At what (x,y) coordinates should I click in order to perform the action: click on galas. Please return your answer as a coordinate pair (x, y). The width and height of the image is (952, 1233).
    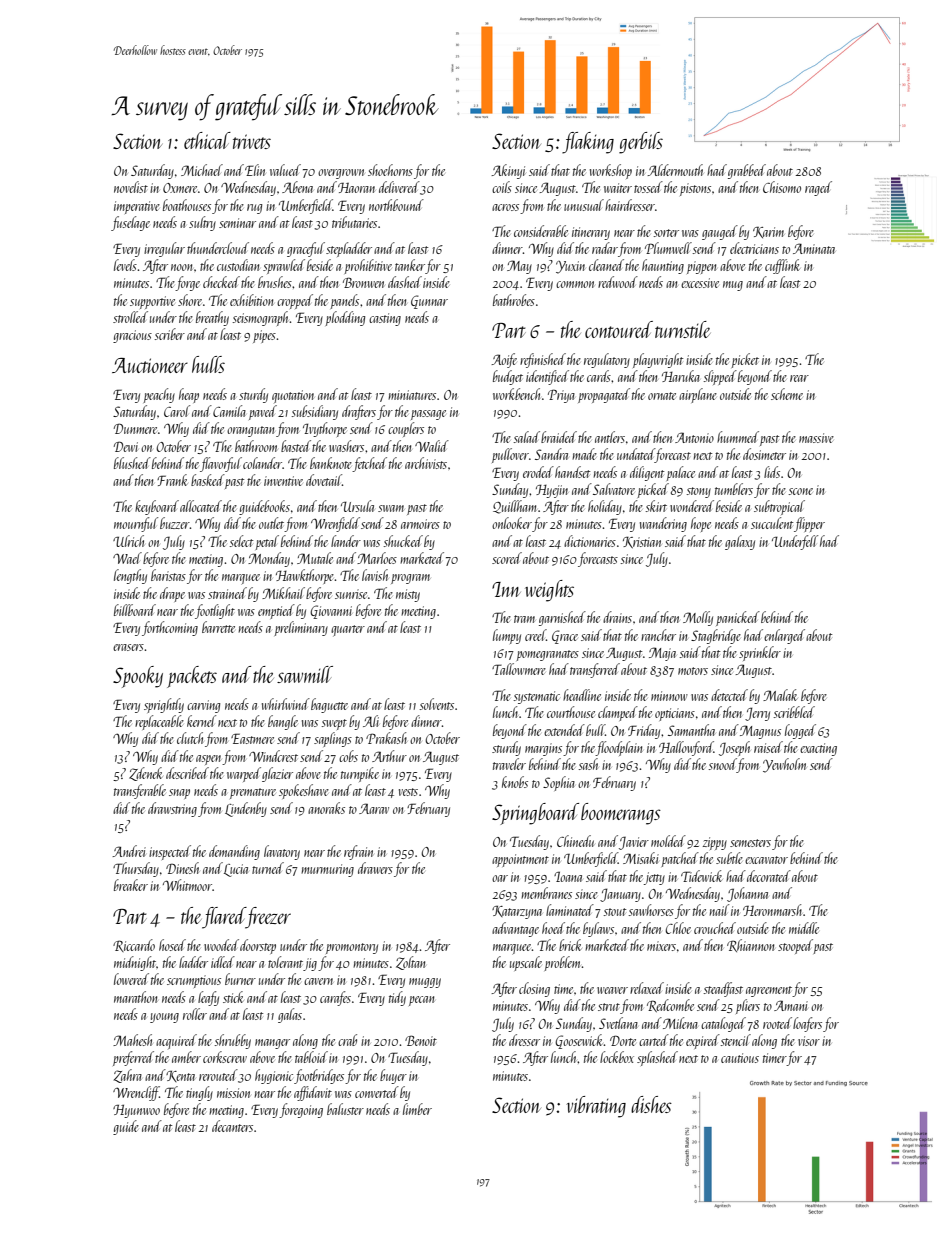
    Looking at the image, I should click on (290, 1015).
